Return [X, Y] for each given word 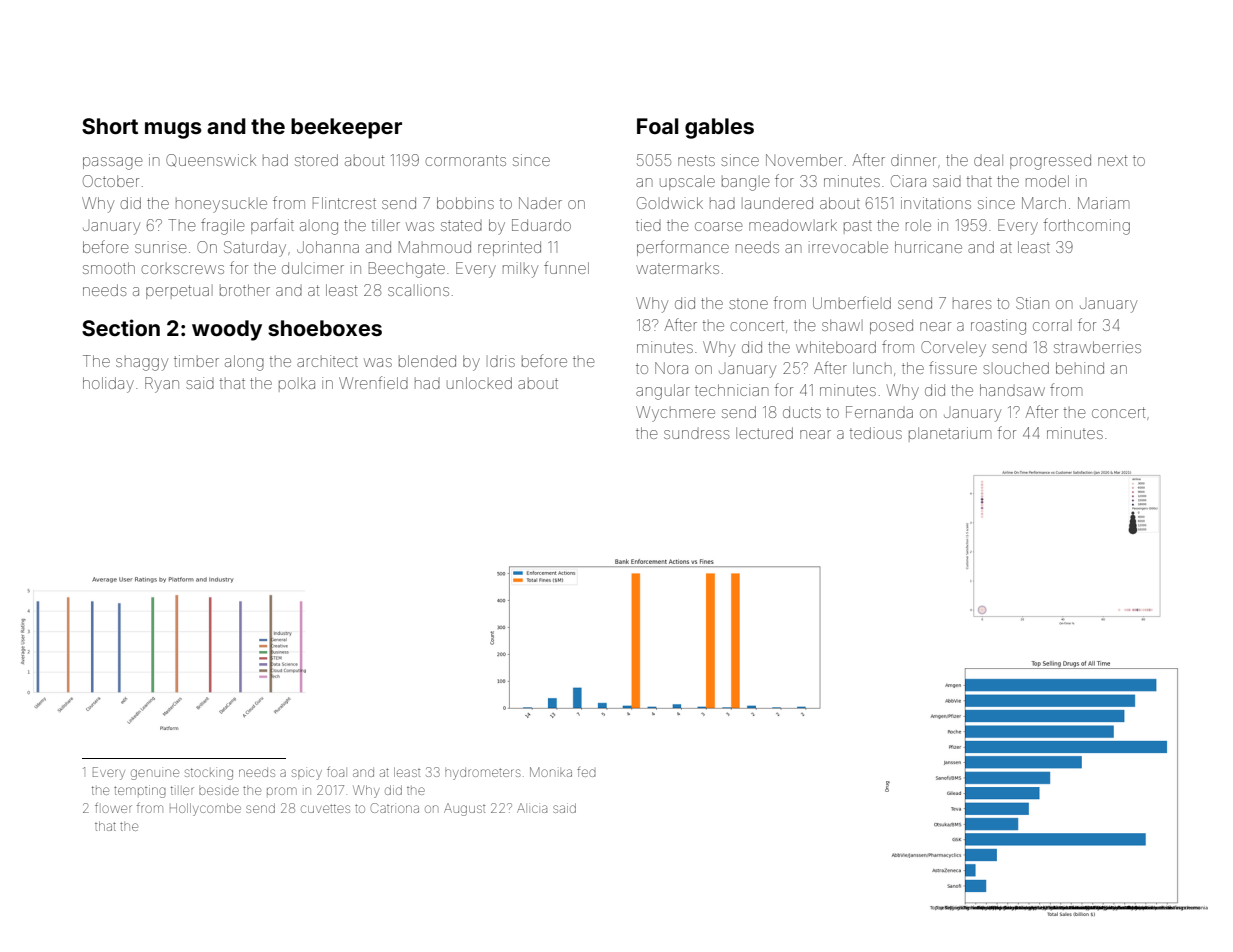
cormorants [465, 160]
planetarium [950, 434]
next [1113, 160]
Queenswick [211, 160]
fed [586, 772]
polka [297, 384]
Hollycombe [205, 809]
